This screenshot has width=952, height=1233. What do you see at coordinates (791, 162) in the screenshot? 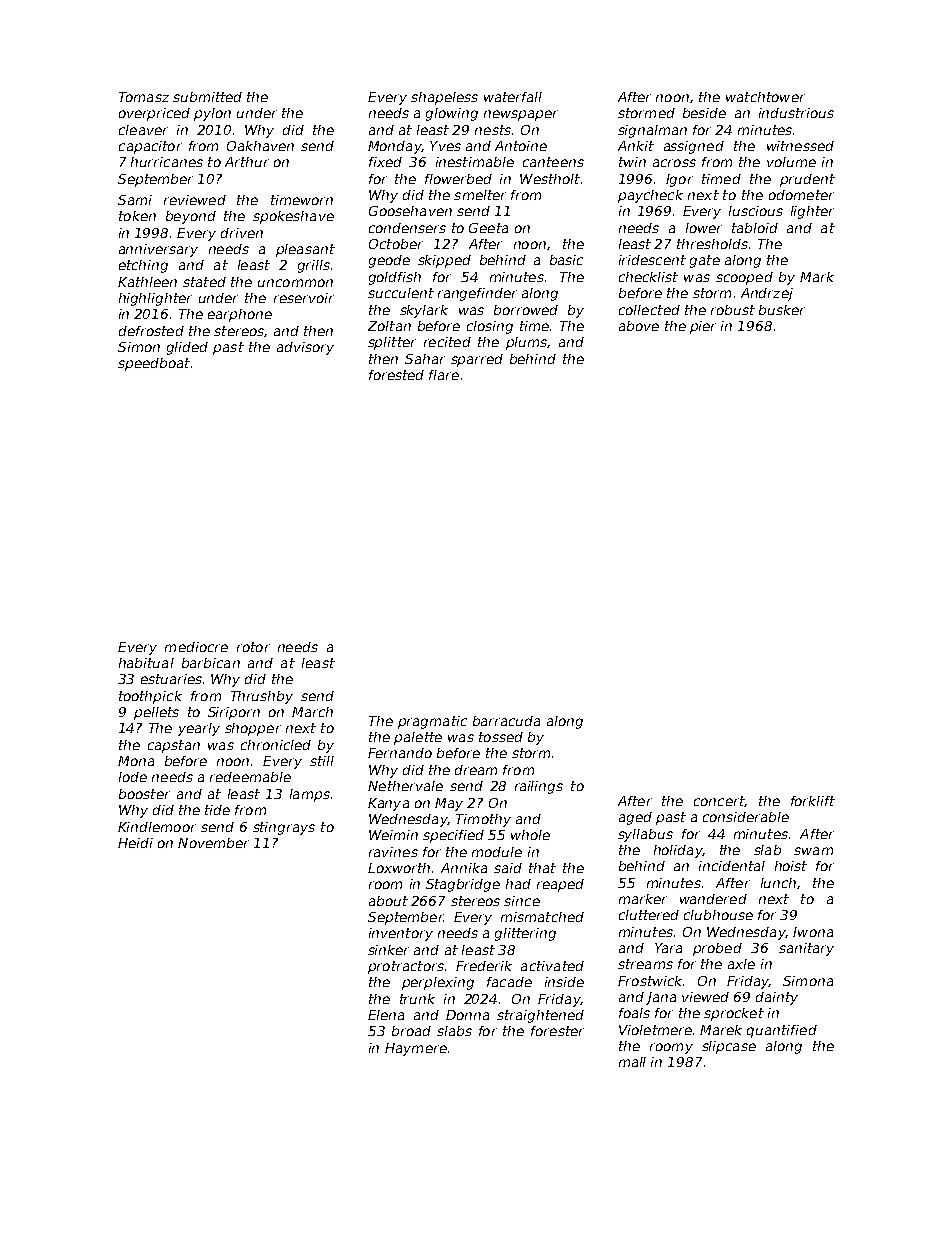
I see `volume` at bounding box center [791, 162].
